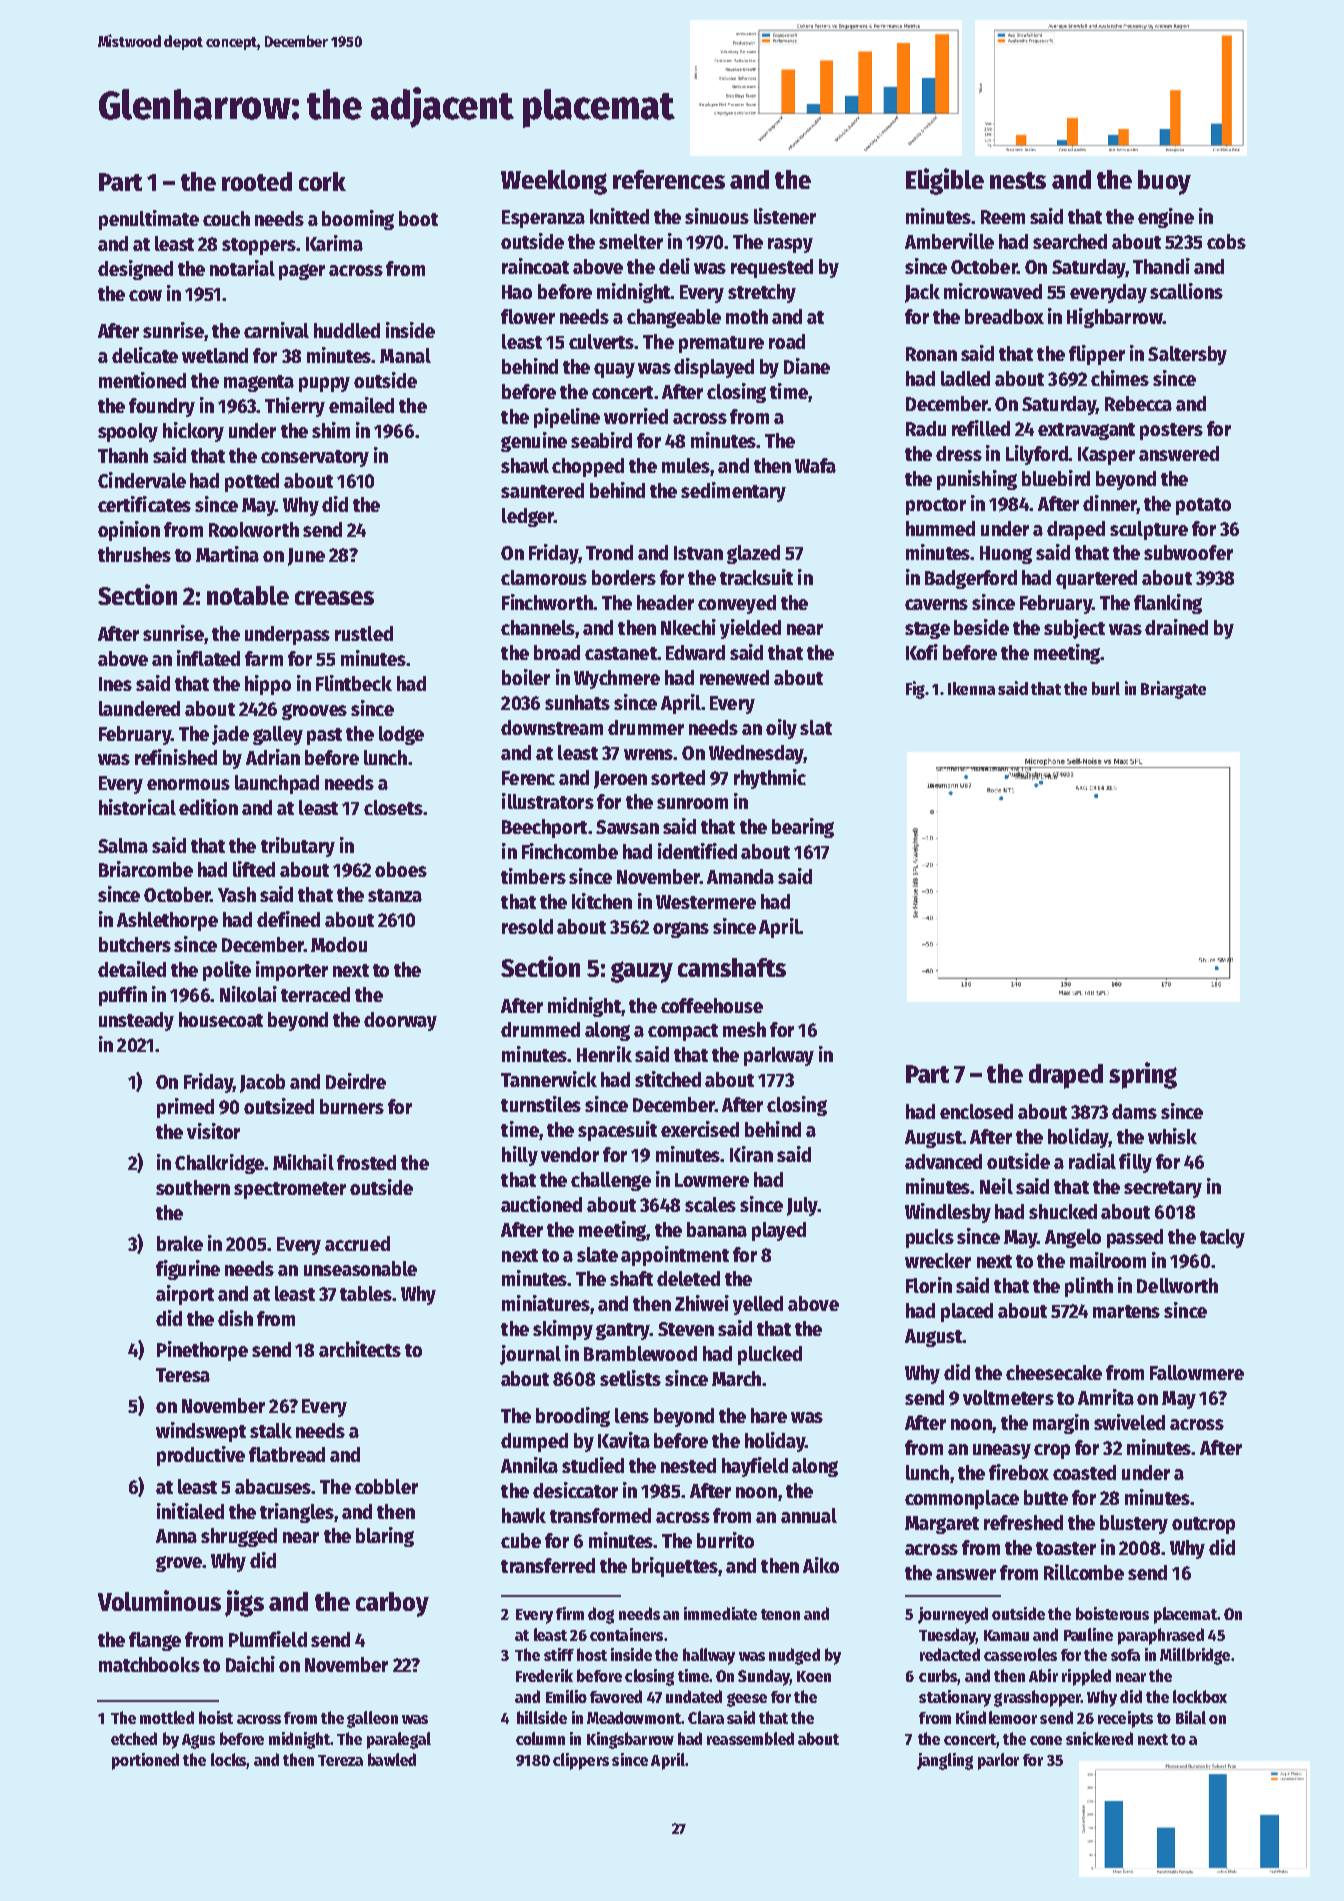 The image size is (1344, 1901). What do you see at coordinates (1226, 241) in the screenshot?
I see `cobs` at bounding box center [1226, 241].
